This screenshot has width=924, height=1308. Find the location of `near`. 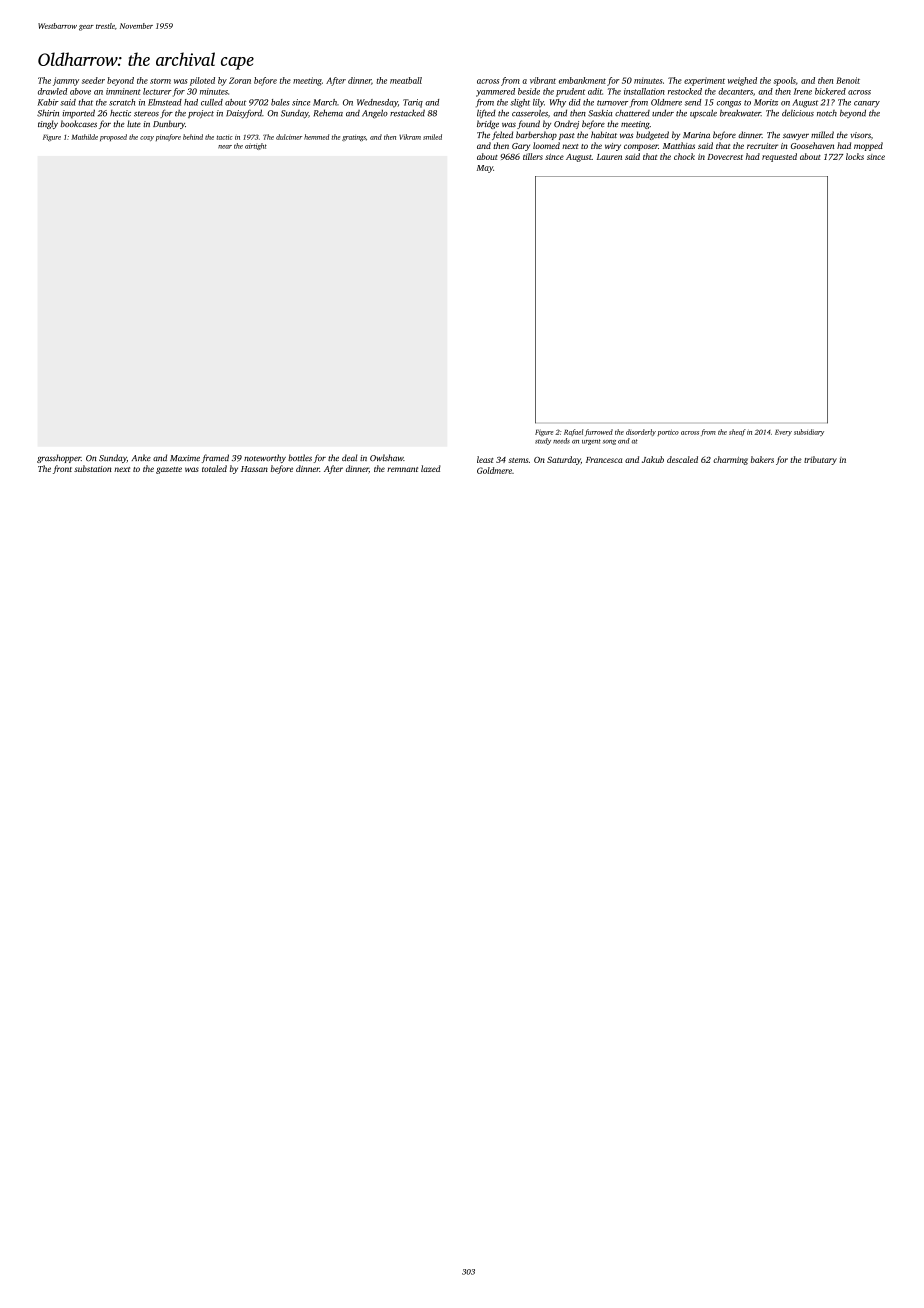

near is located at coordinates (225, 147).
